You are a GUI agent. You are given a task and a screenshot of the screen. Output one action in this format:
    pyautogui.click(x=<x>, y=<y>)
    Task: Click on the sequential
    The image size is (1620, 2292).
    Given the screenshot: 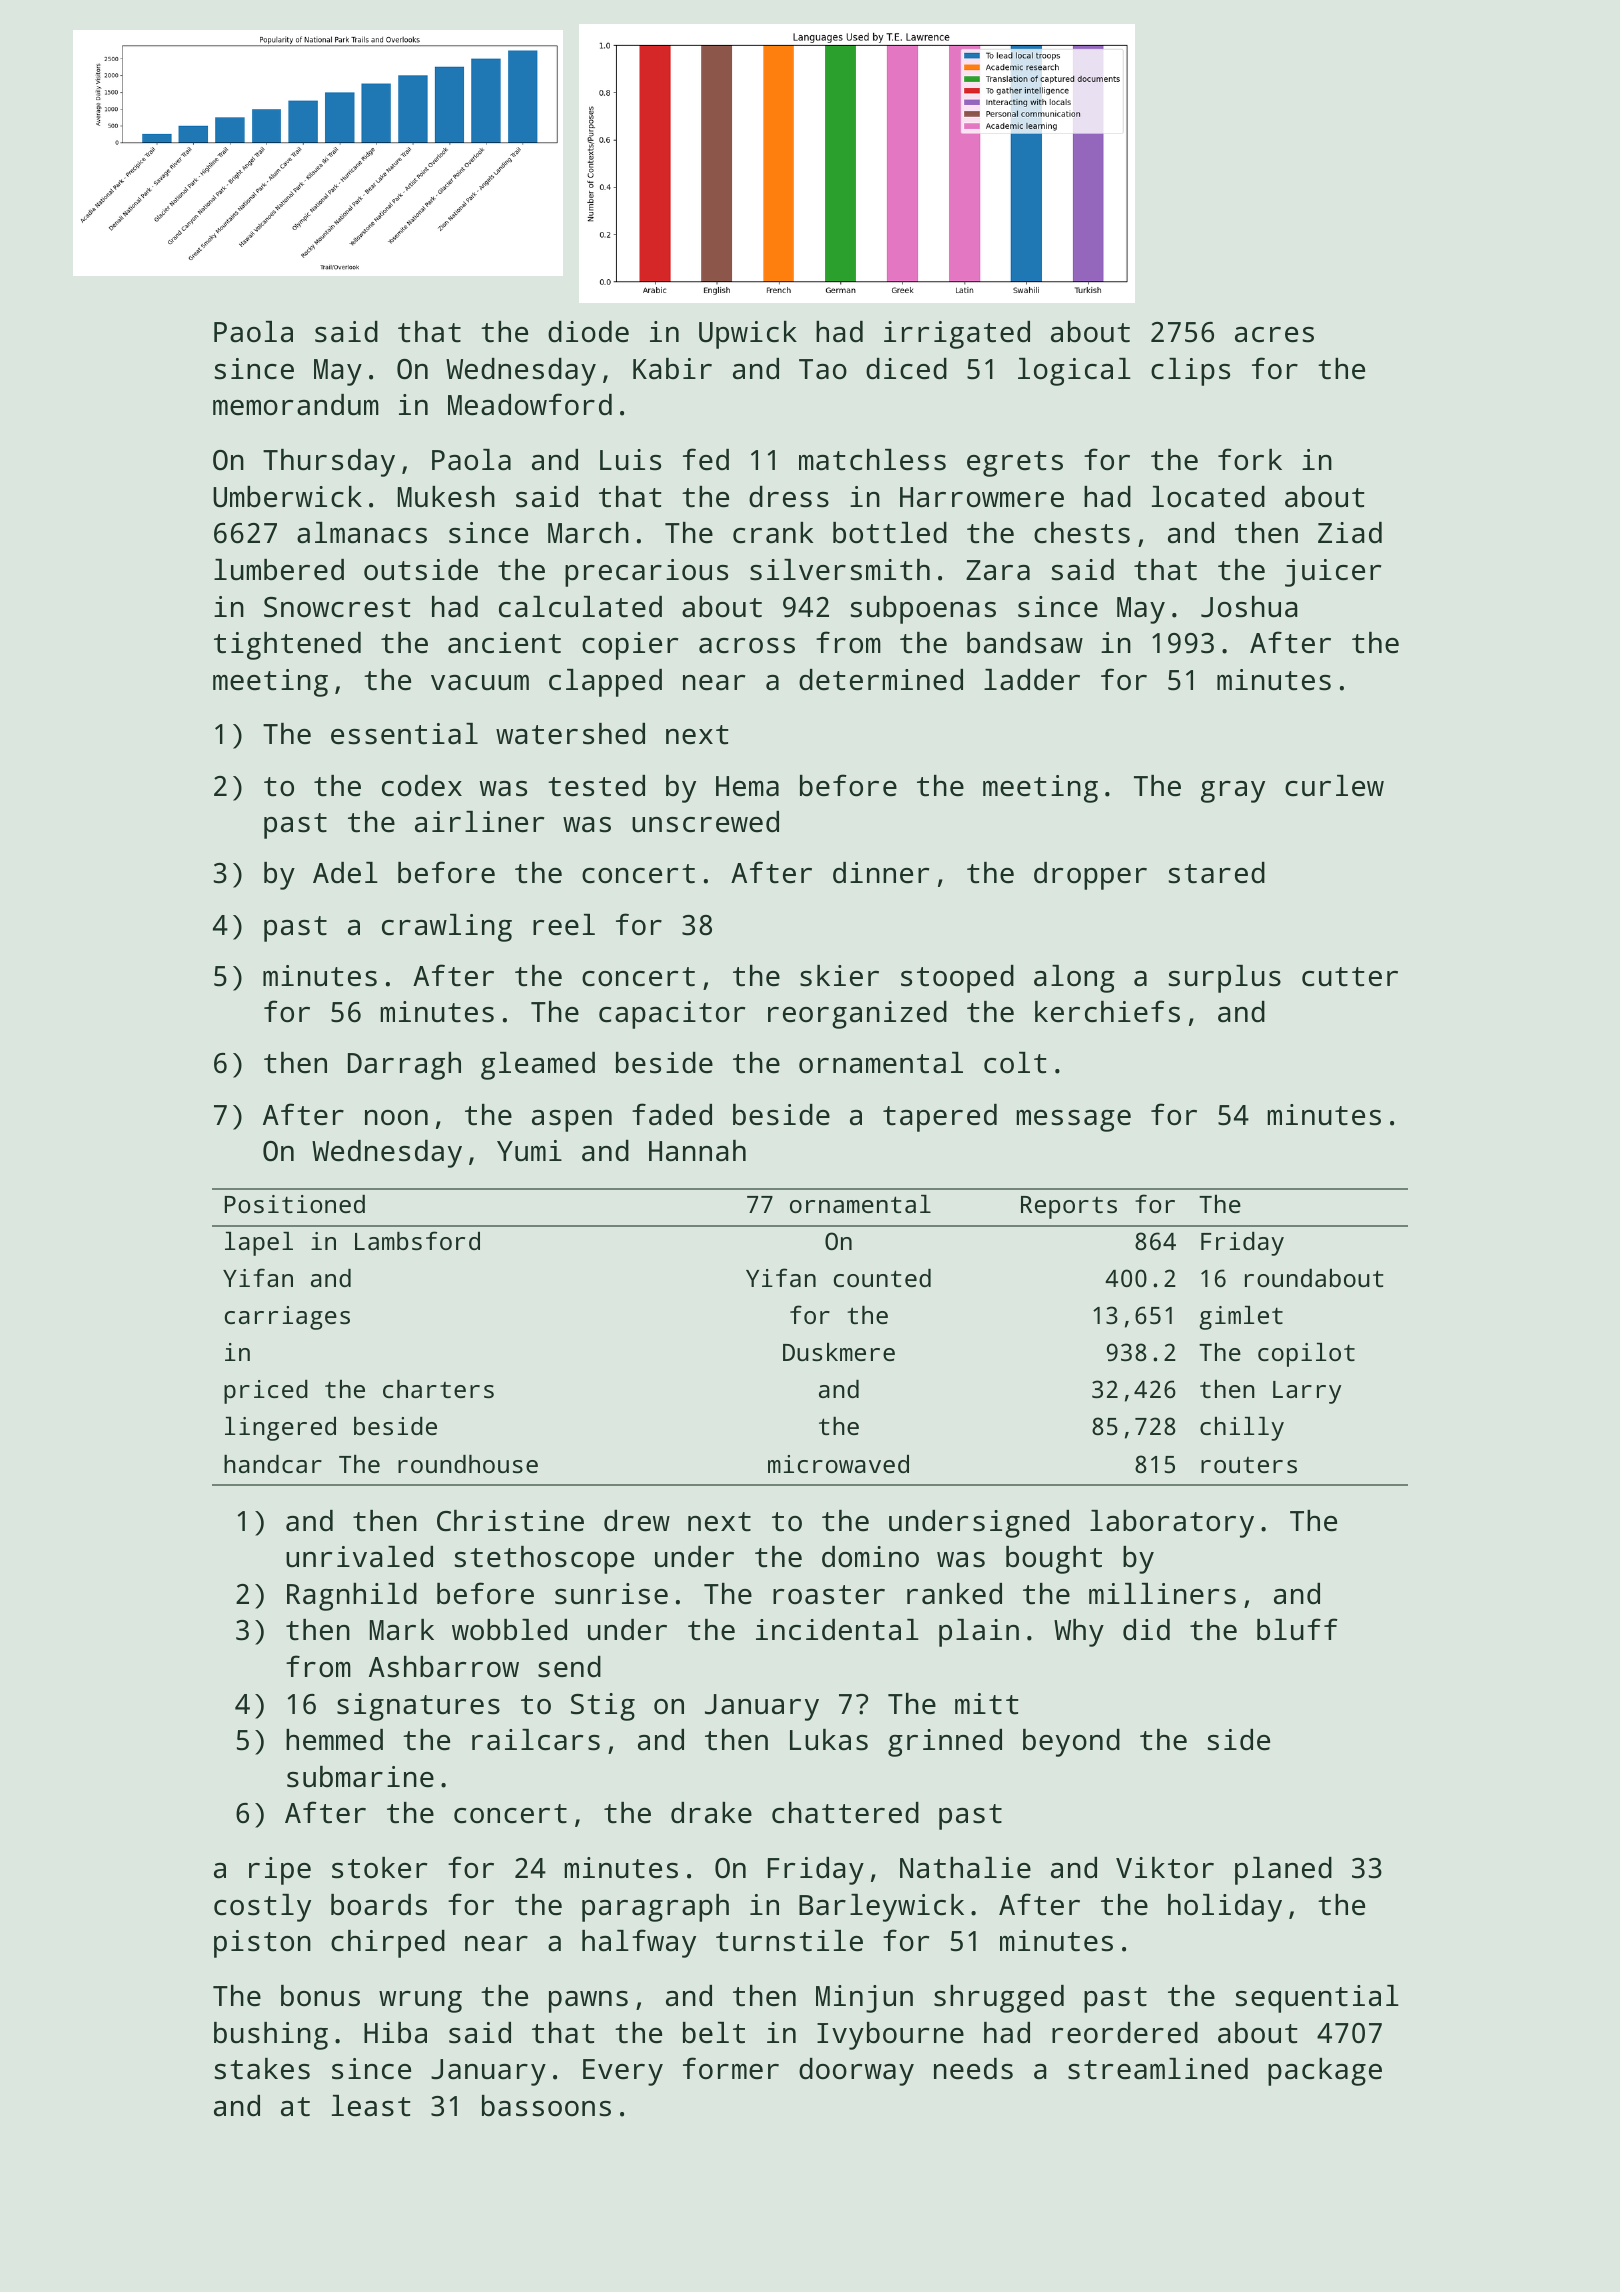 What is the action you would take?
    pyautogui.click(x=1317, y=1999)
